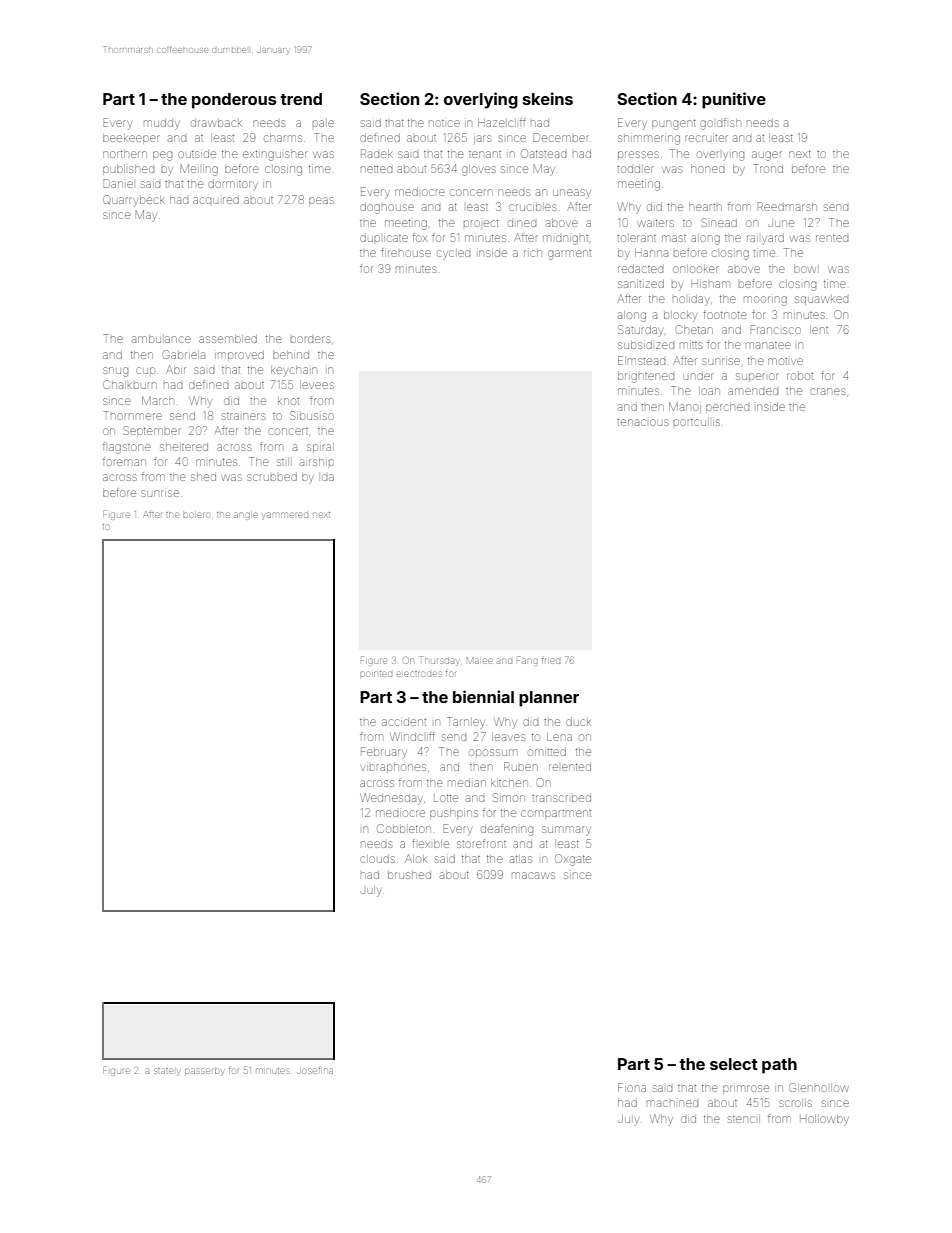 Image resolution: width=952 pixels, height=1233 pixels. I want to click on fried, so click(551, 661).
